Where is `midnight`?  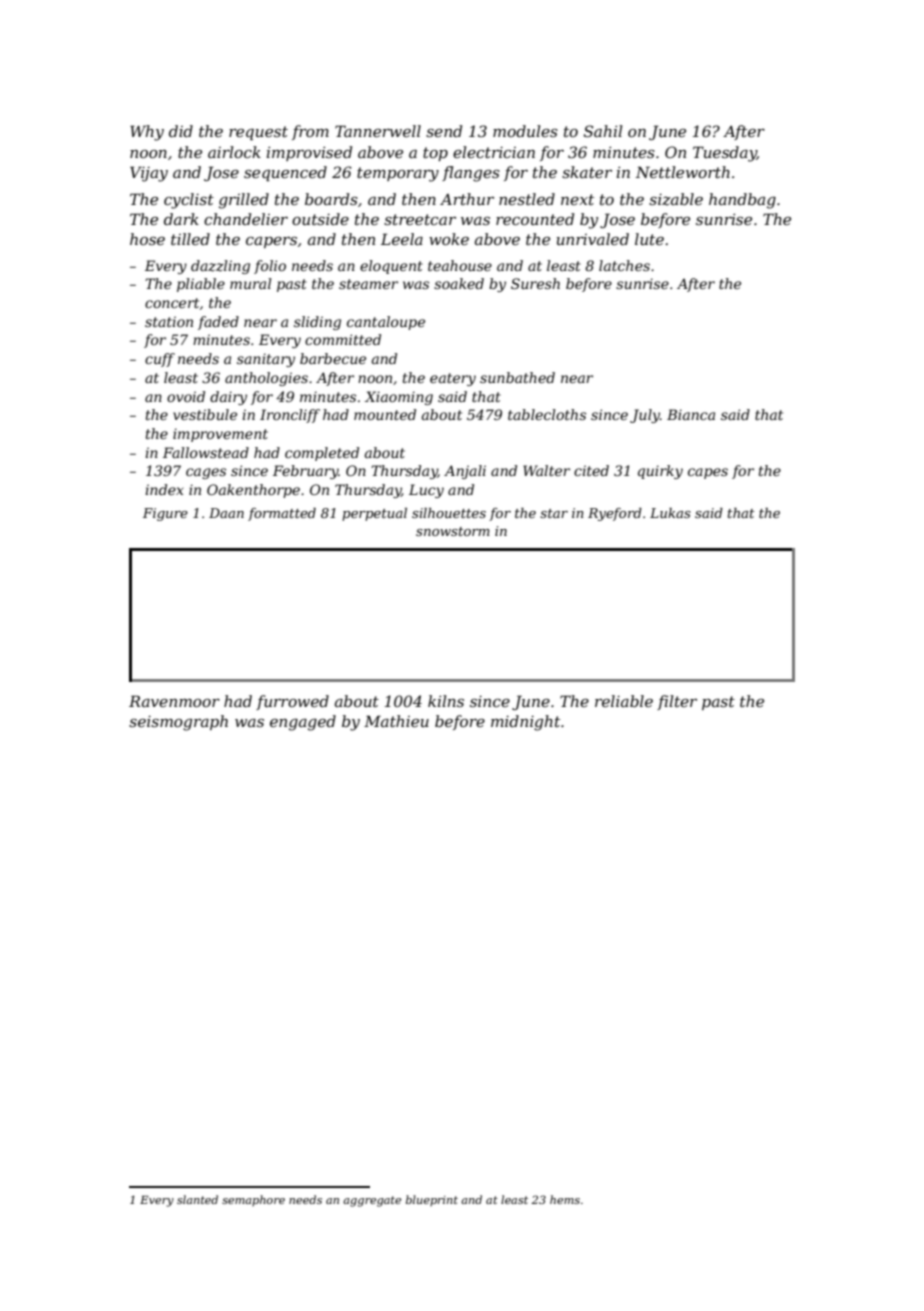
midnight is located at coordinates (525, 723).
